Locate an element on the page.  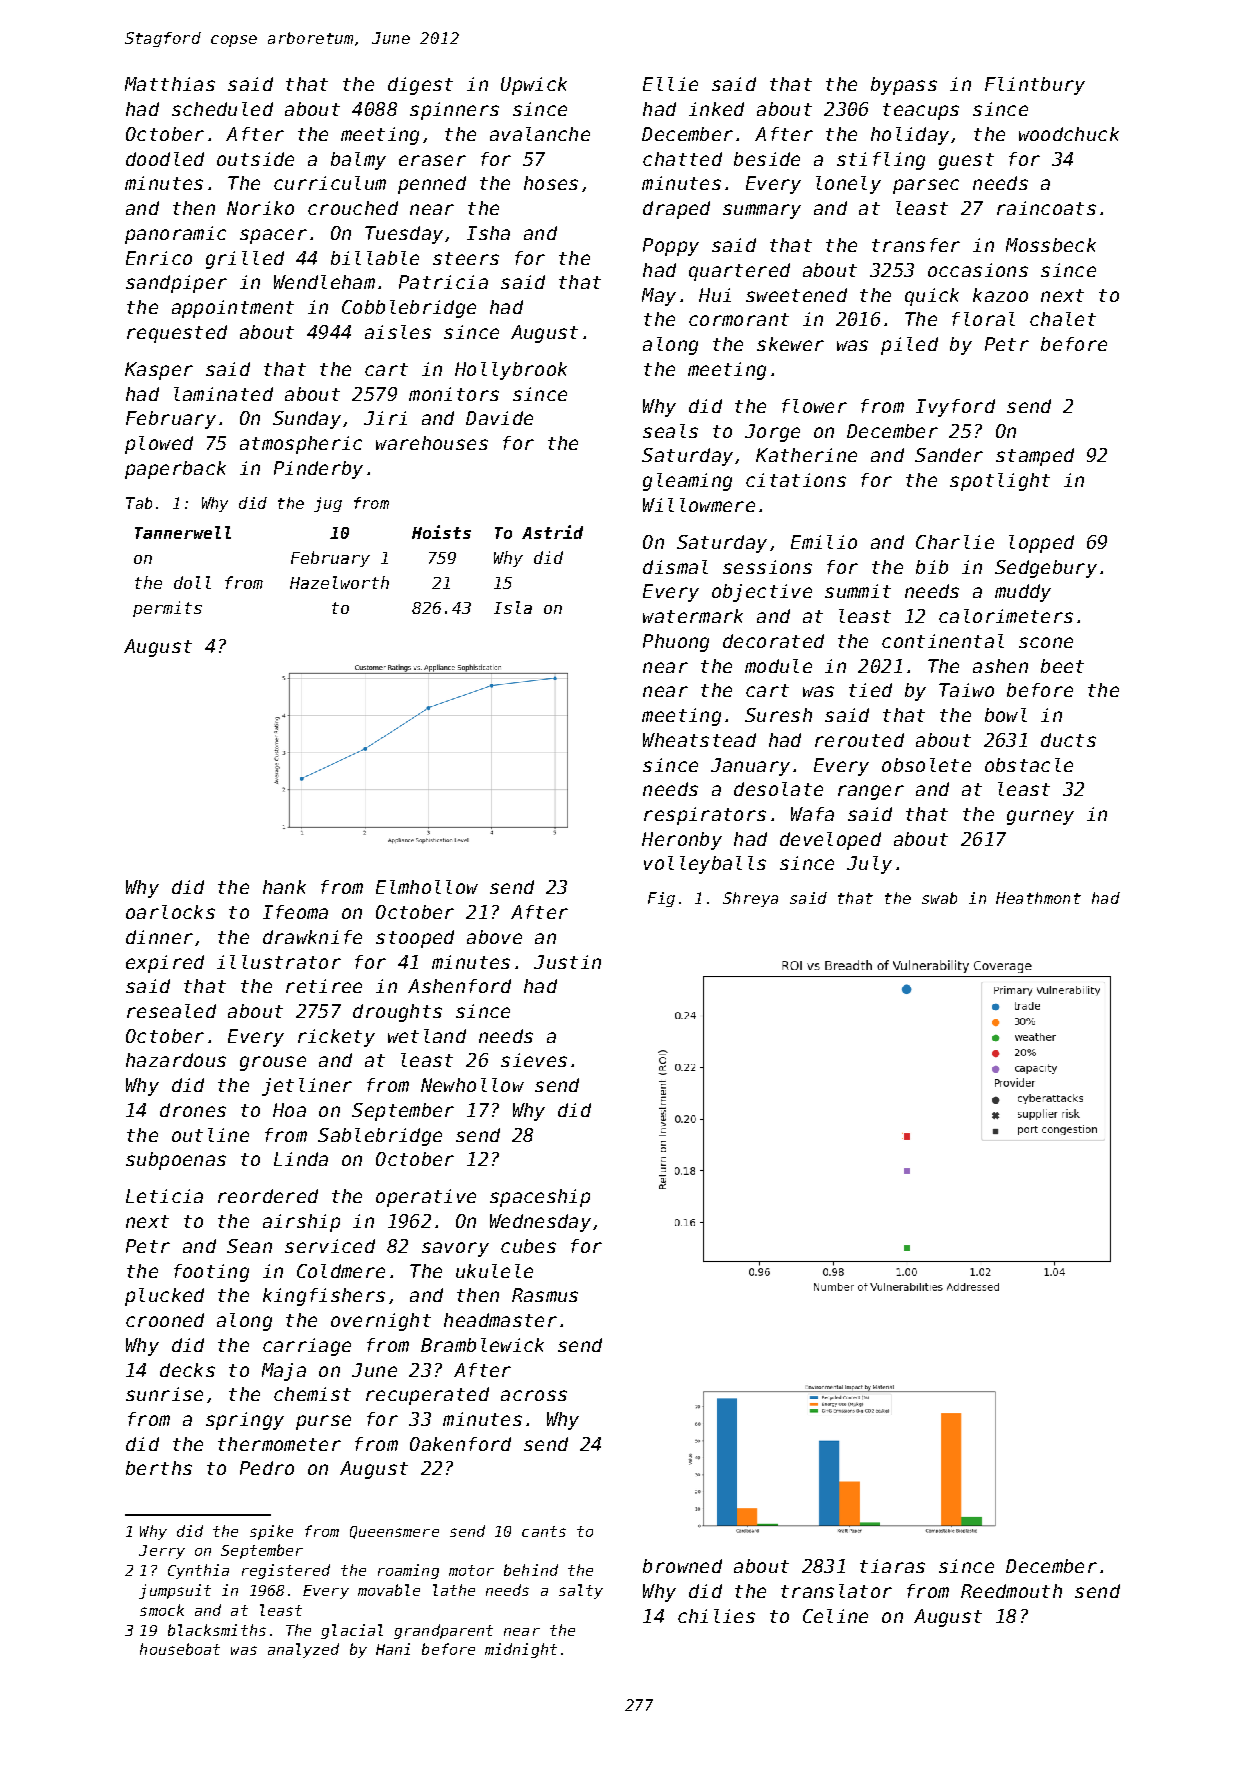
continental is located at coordinates (943, 641).
